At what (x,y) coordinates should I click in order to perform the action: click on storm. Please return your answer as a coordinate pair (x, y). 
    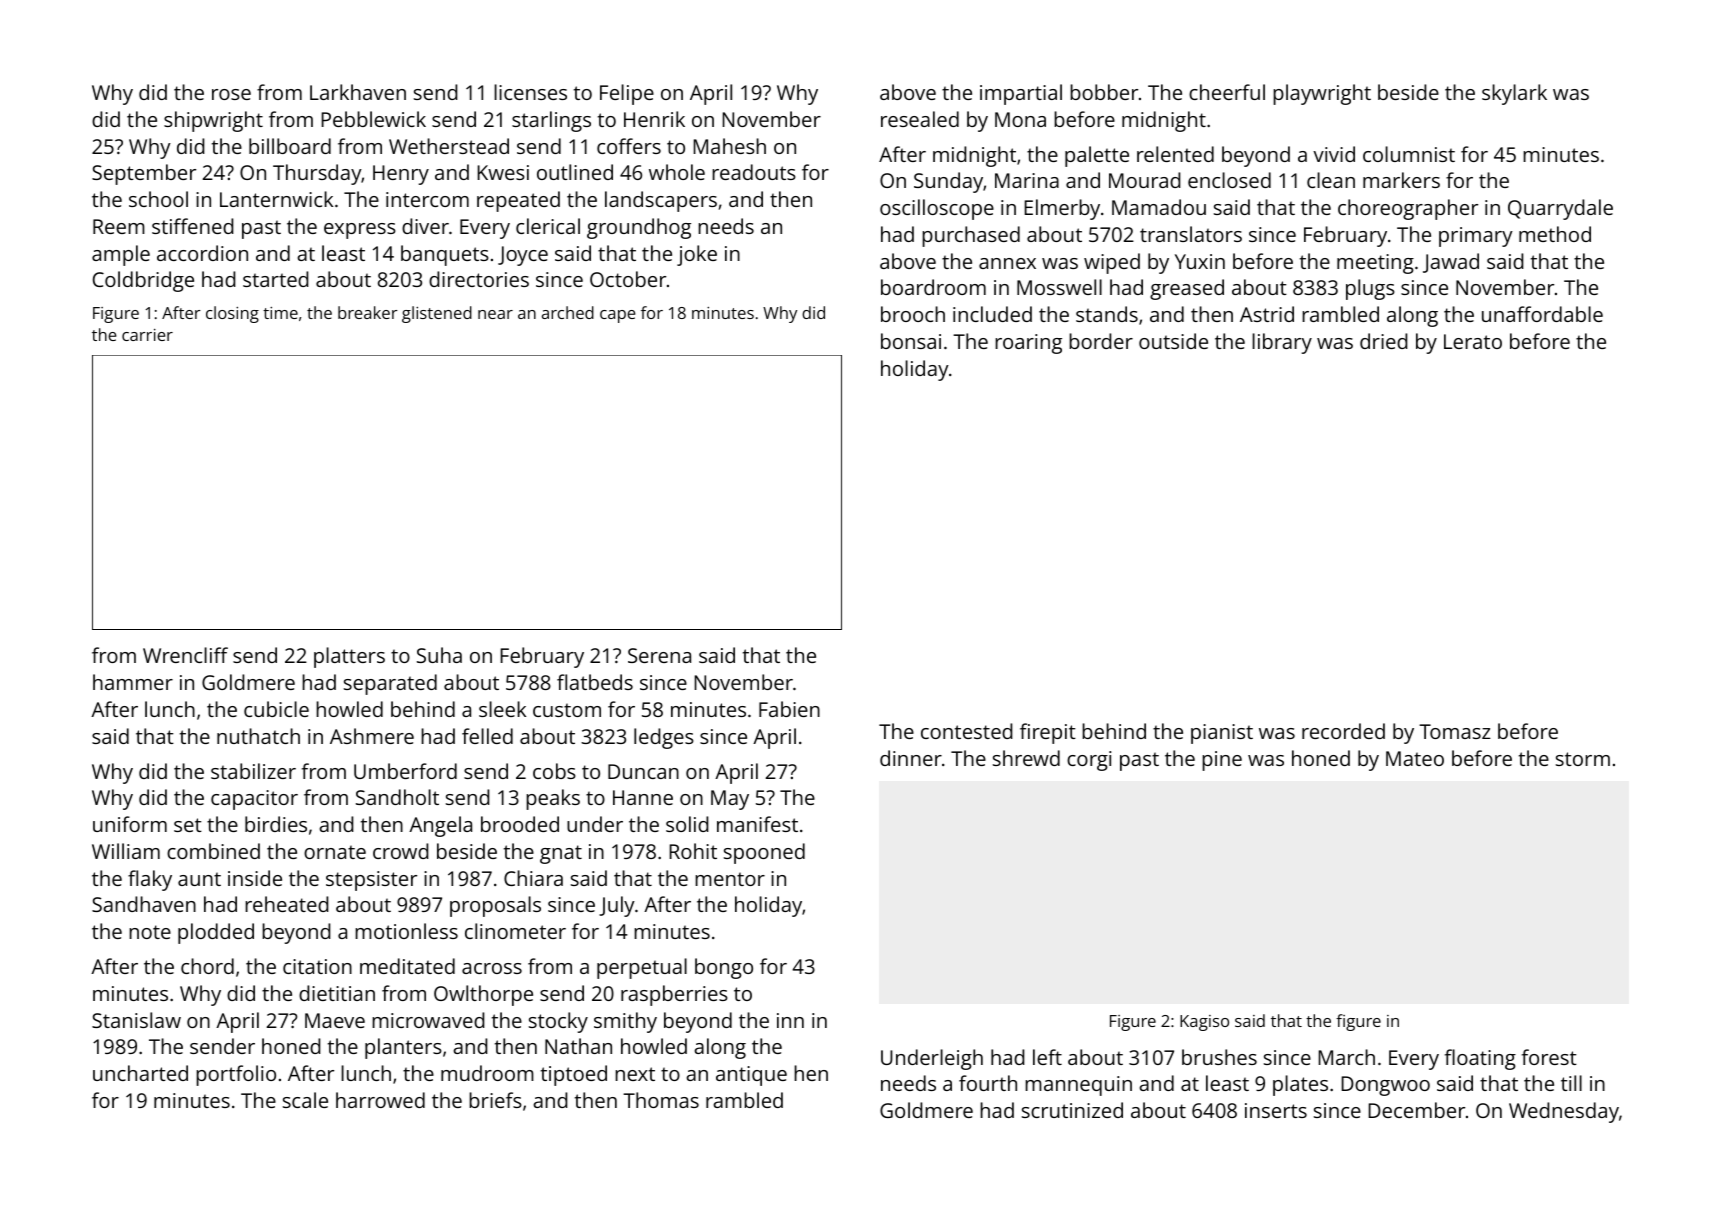
    Looking at the image, I should click on (1583, 759).
